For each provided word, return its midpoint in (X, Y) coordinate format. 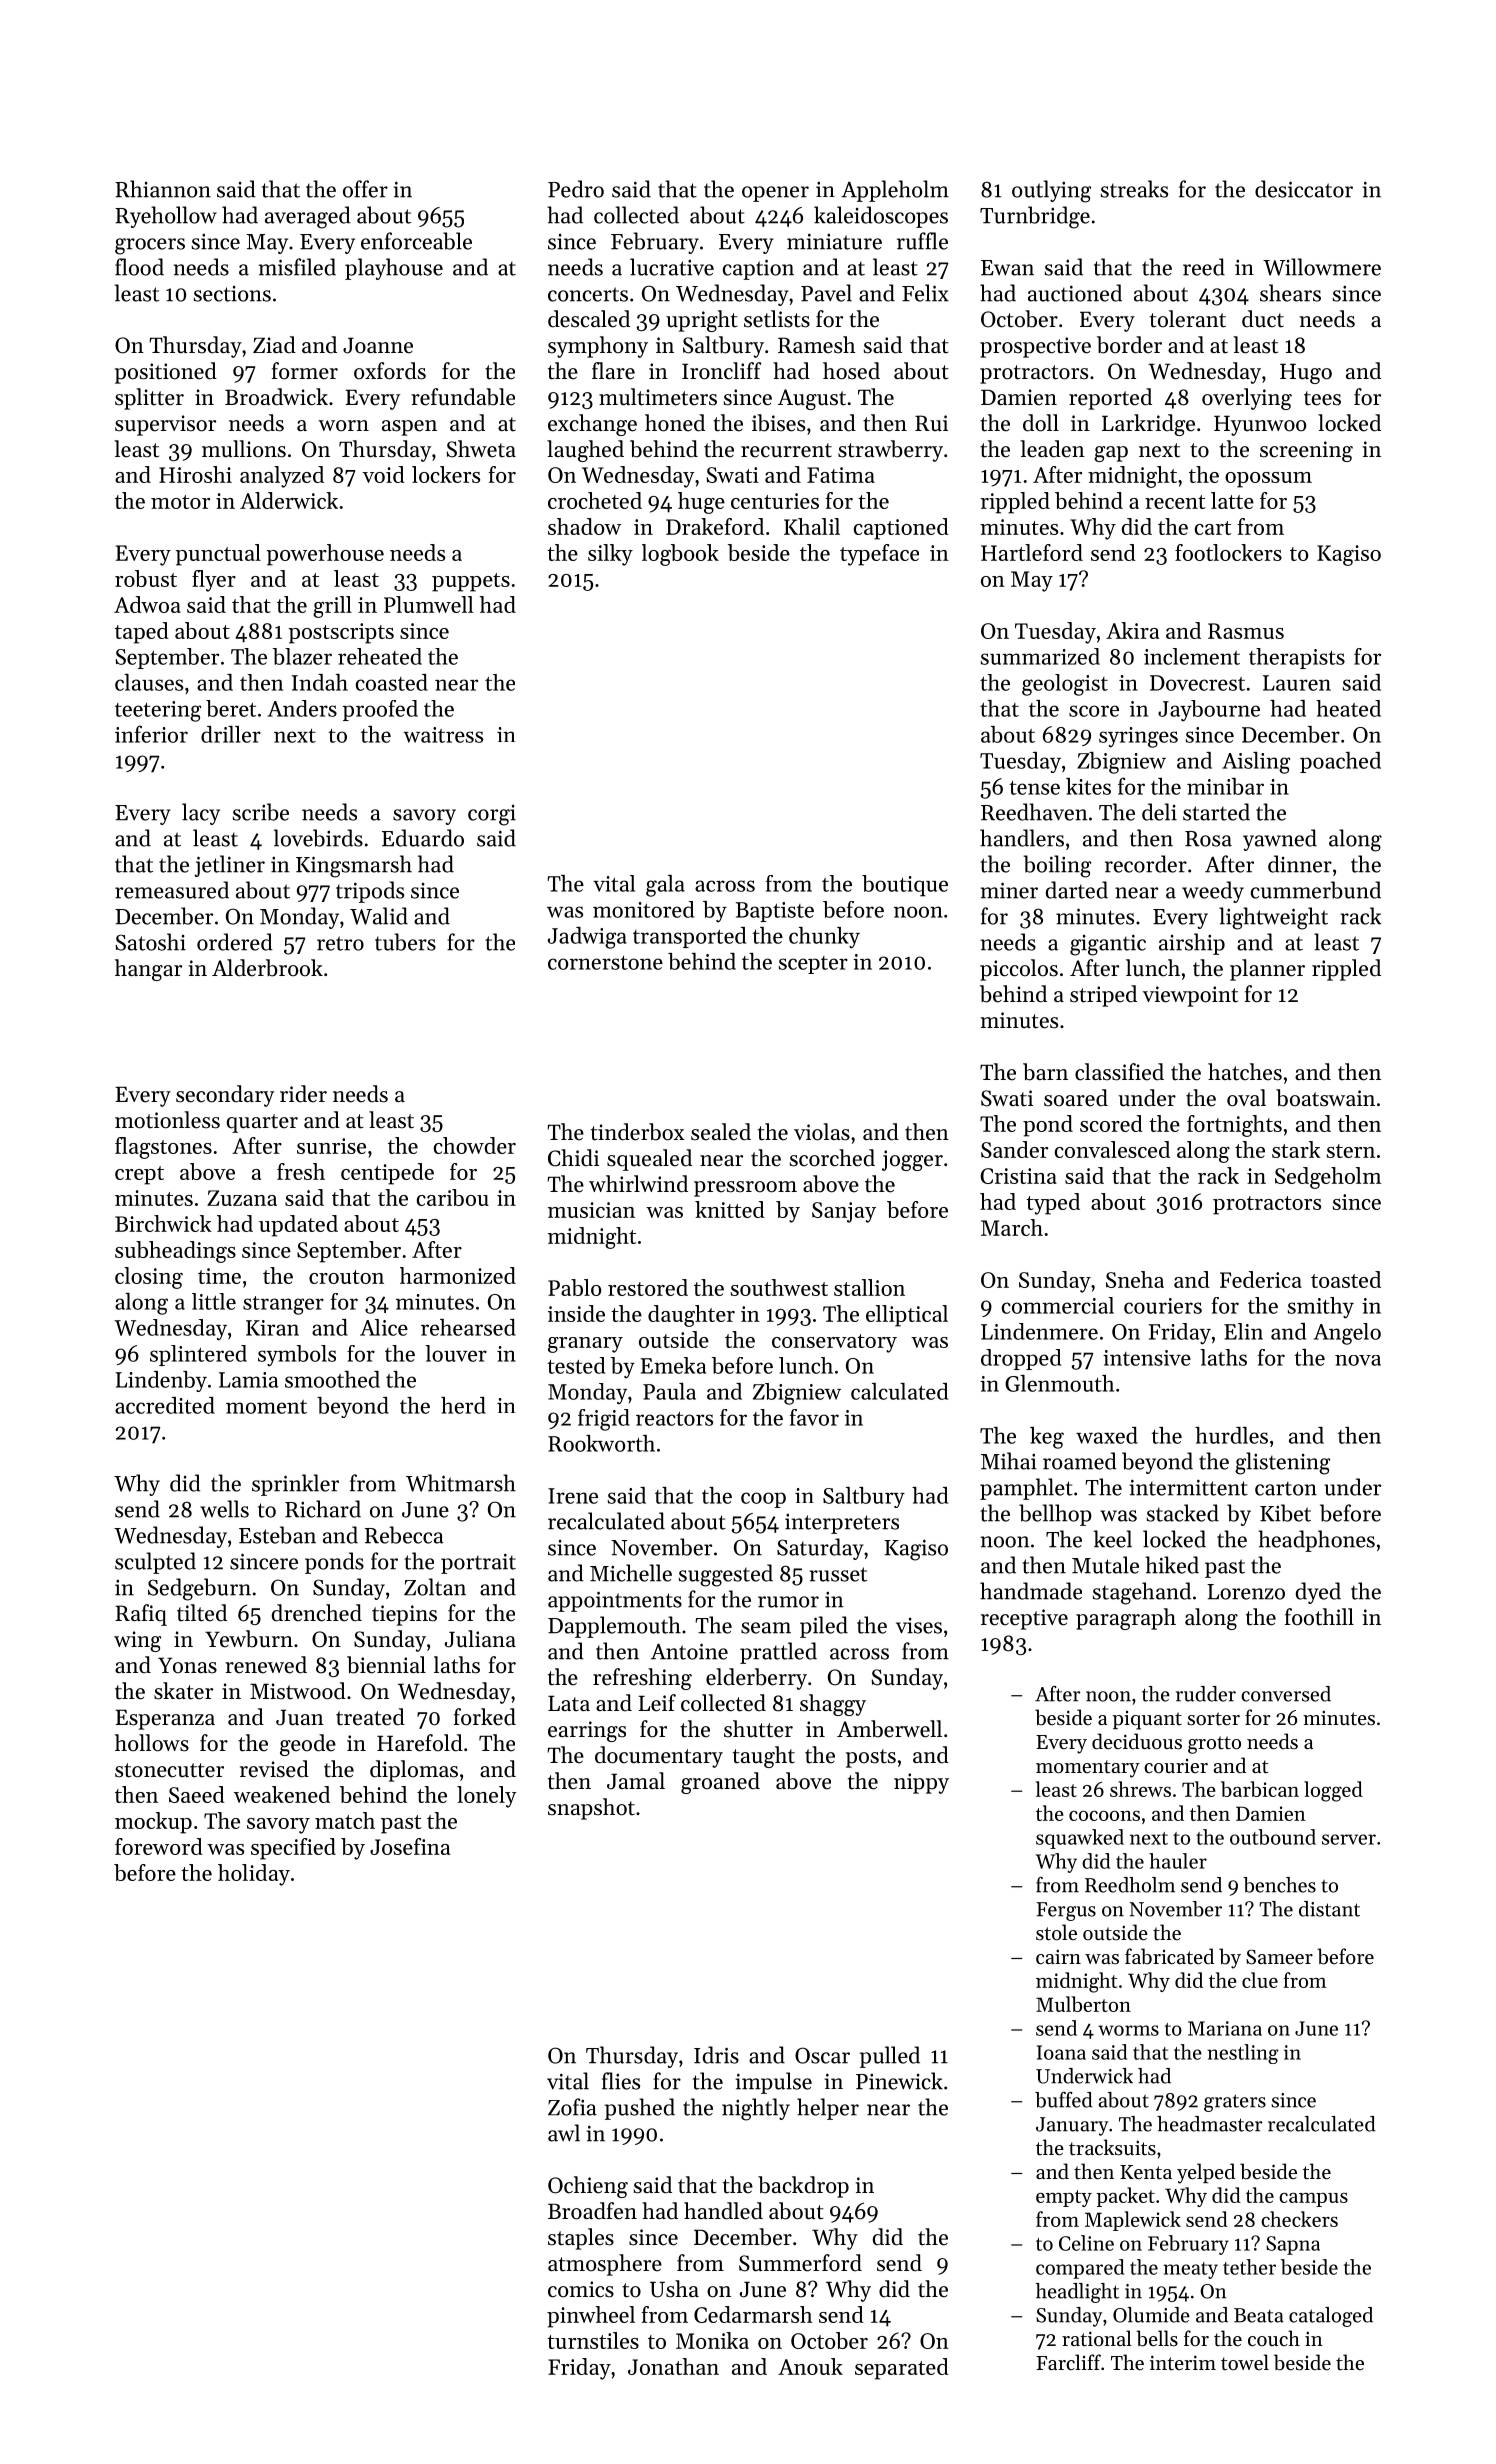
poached (1340, 762)
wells (224, 1509)
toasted (1346, 1279)
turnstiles (593, 2340)
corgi (492, 815)
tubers (405, 942)
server (1349, 1839)
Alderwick (289, 500)
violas (822, 1132)
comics (581, 2289)
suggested (726, 1575)
